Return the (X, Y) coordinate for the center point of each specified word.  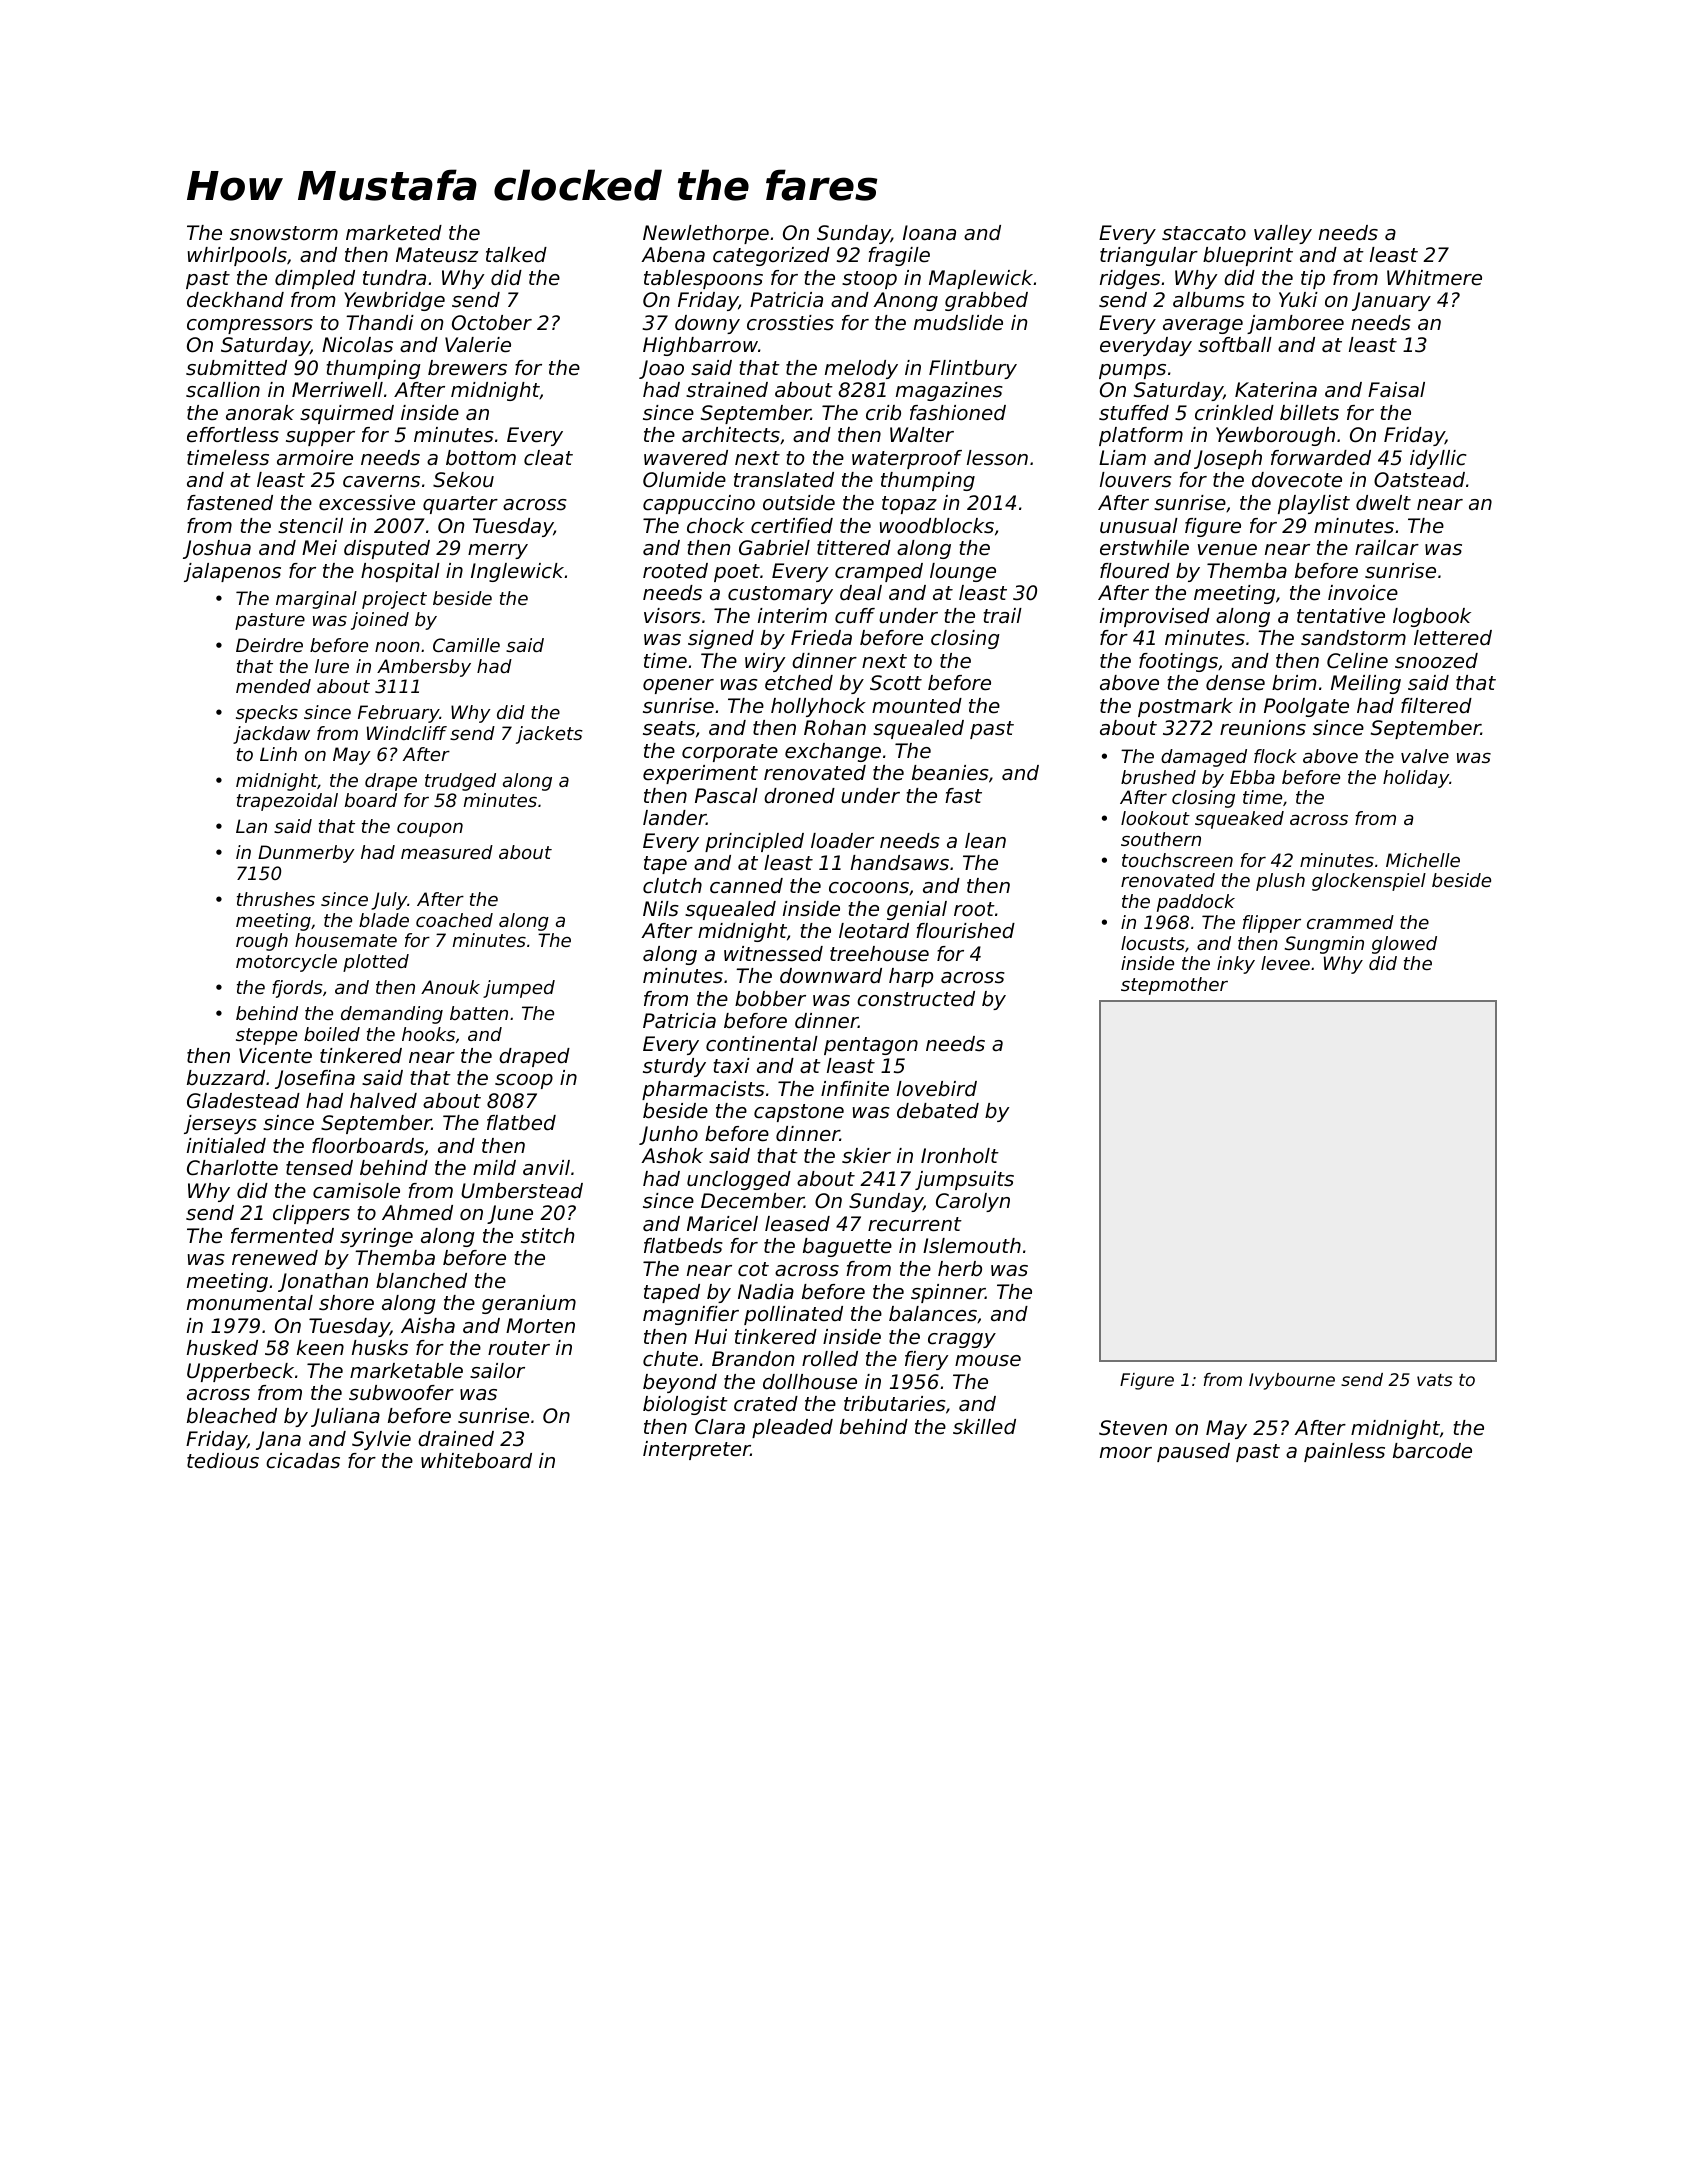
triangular (1149, 256)
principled (754, 842)
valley (1283, 234)
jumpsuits (964, 1180)
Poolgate (1306, 707)
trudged (460, 782)
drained (456, 1439)
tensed (319, 1168)
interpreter (697, 1450)
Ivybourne (1292, 1381)
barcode (1432, 1451)
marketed (394, 232)
